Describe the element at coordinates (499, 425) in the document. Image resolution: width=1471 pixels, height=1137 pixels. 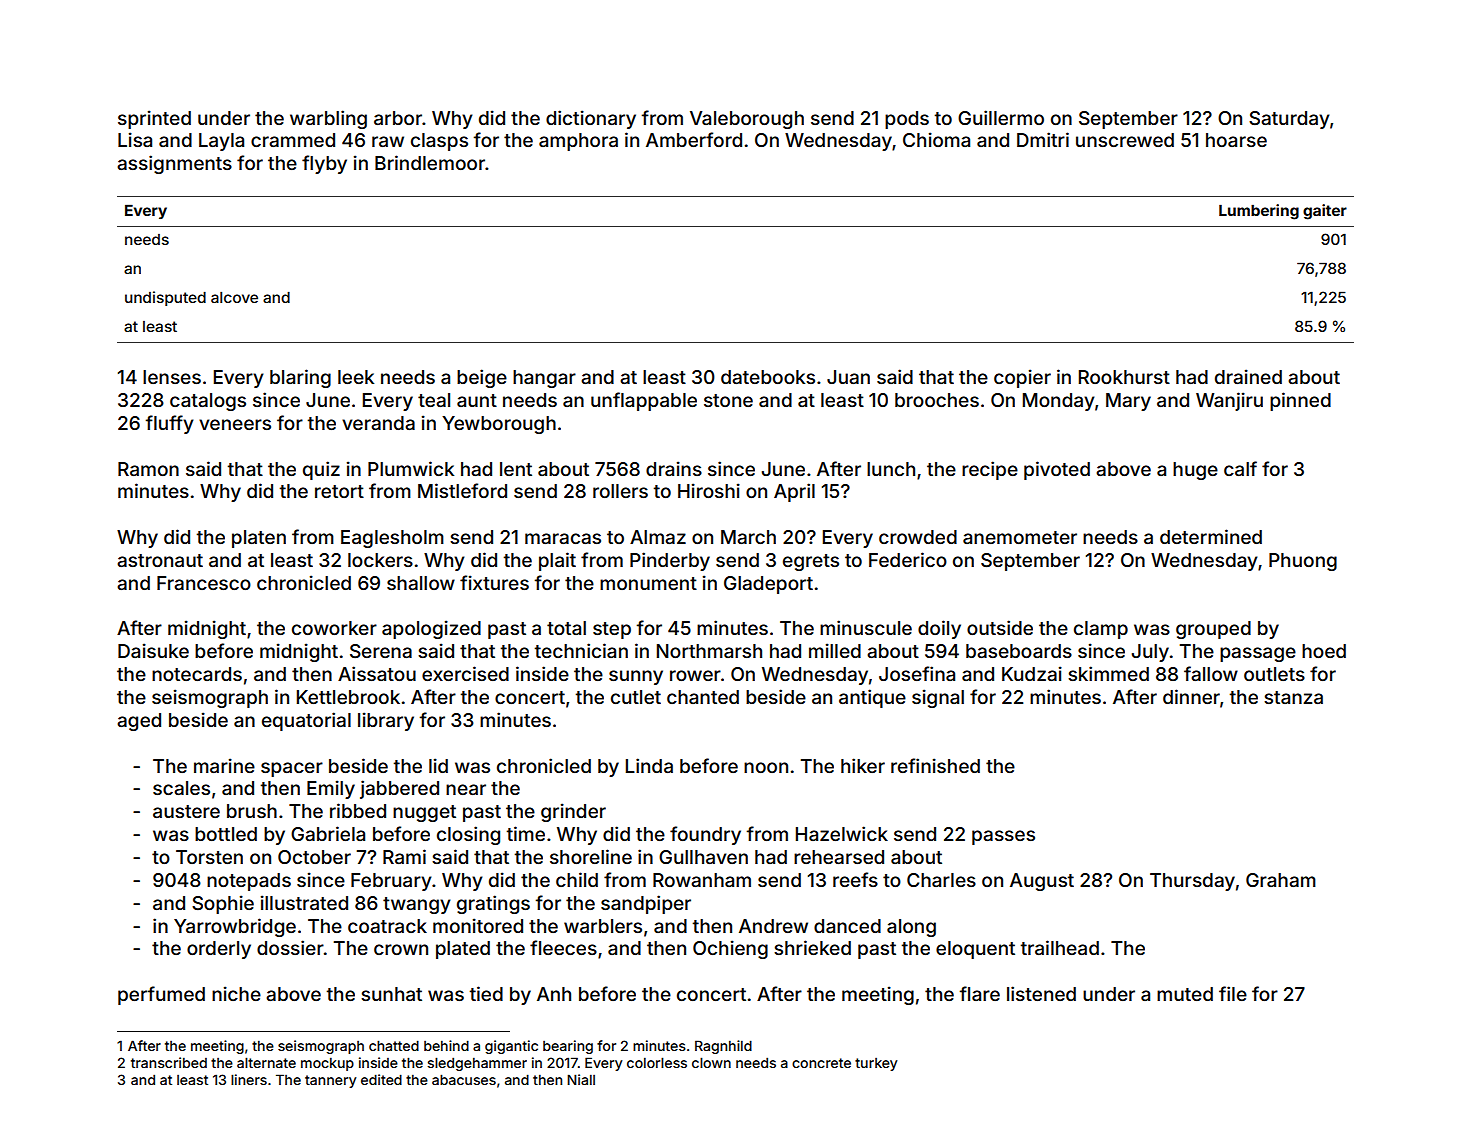
I see `Yewborough` at that location.
